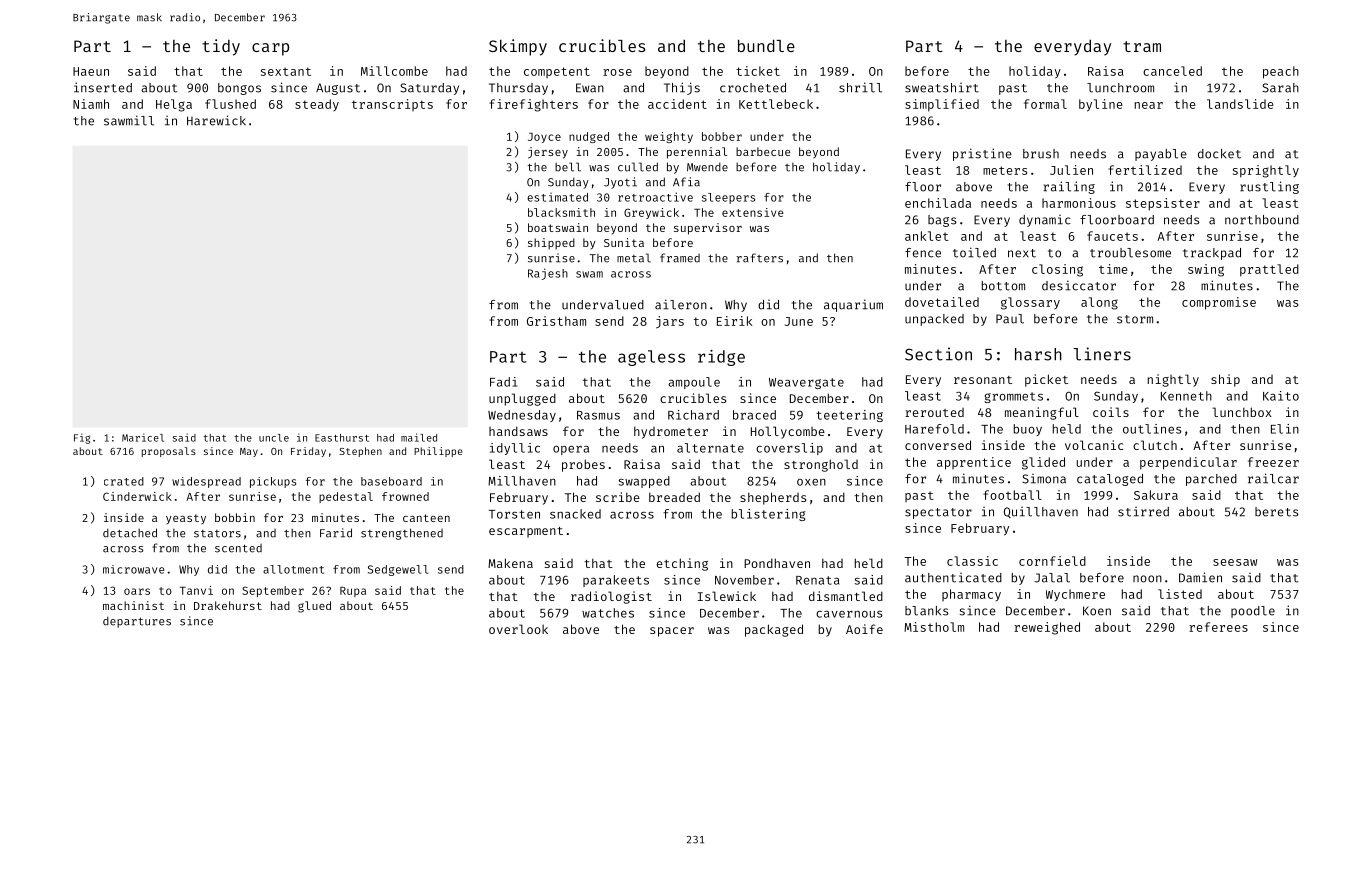  Describe the element at coordinates (942, 88) in the screenshot. I see `sweatshirt` at that location.
